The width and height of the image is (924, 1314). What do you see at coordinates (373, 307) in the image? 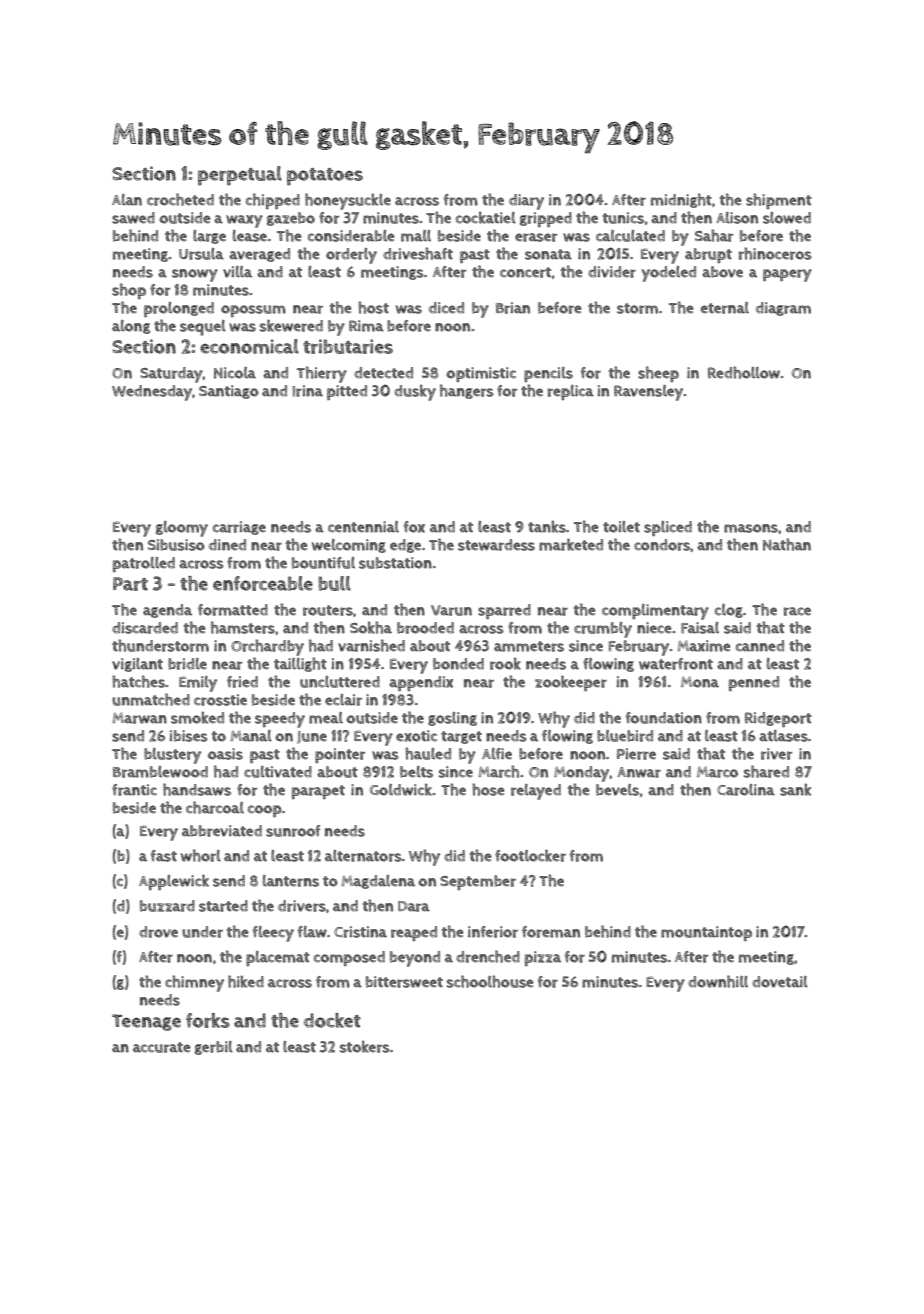
I see `host` at bounding box center [373, 307].
